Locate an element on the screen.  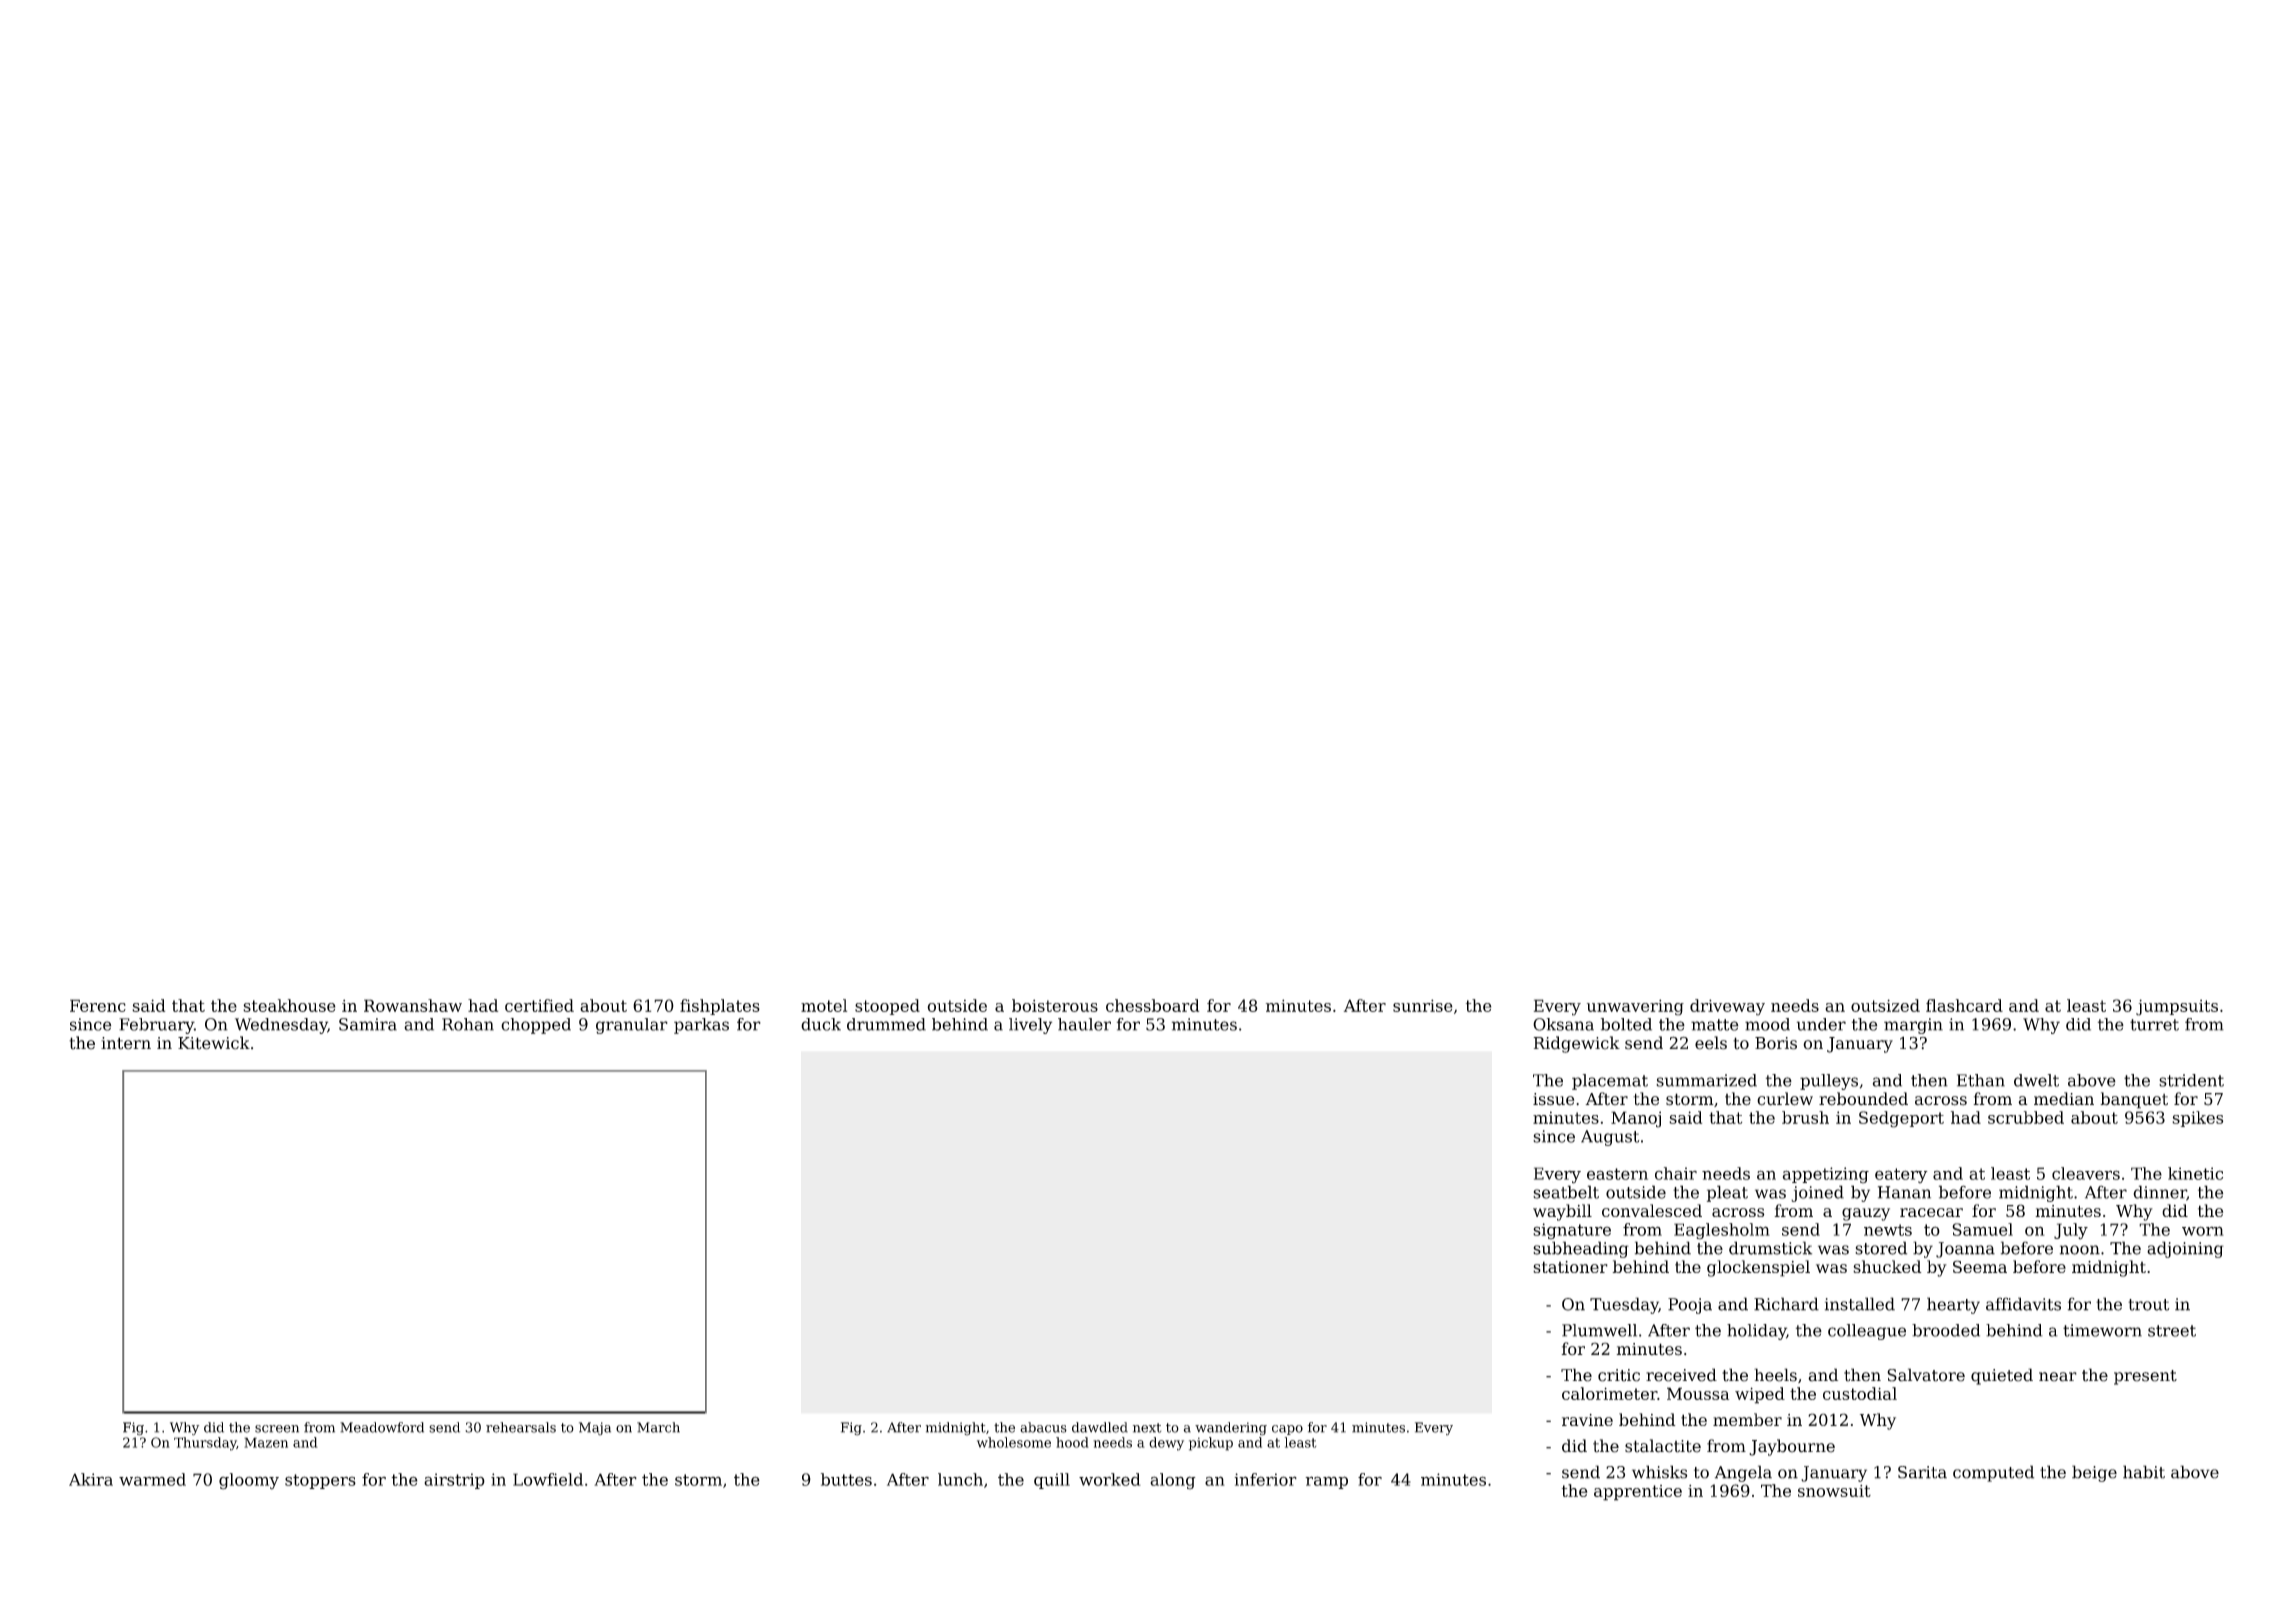
drummed is located at coordinates (886, 1024).
